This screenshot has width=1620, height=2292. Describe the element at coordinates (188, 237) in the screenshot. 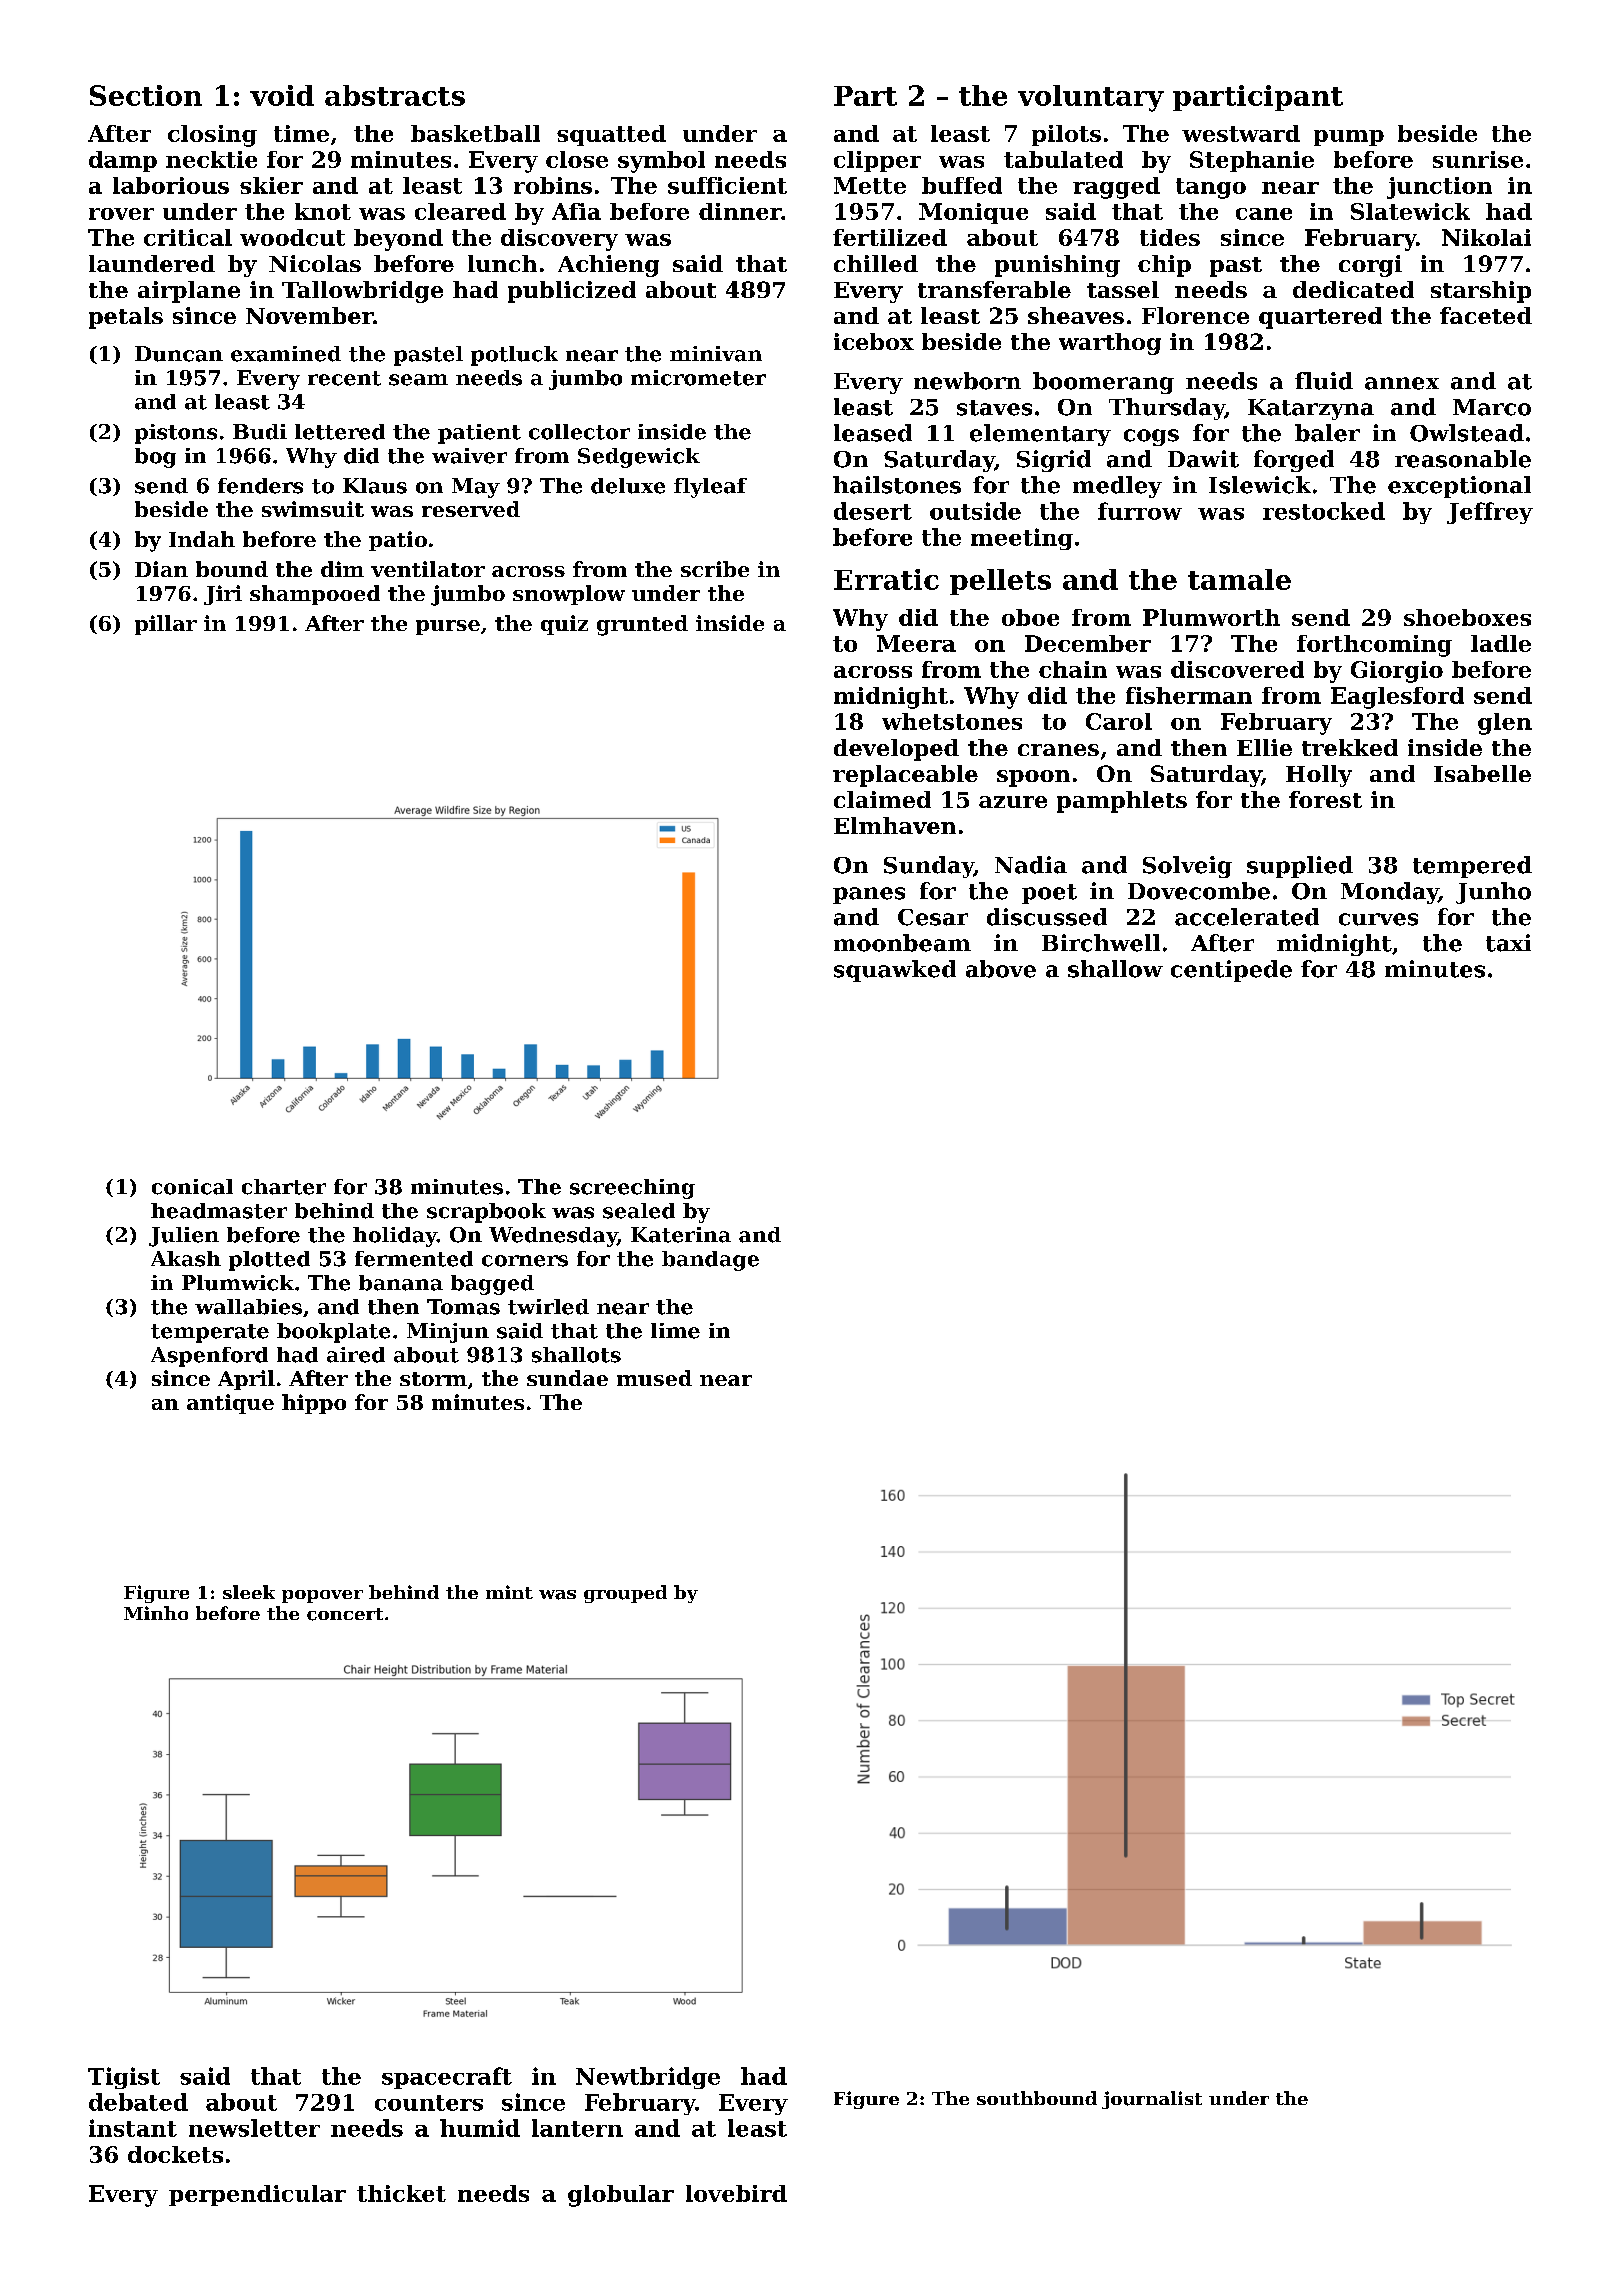

I see `critical` at that location.
